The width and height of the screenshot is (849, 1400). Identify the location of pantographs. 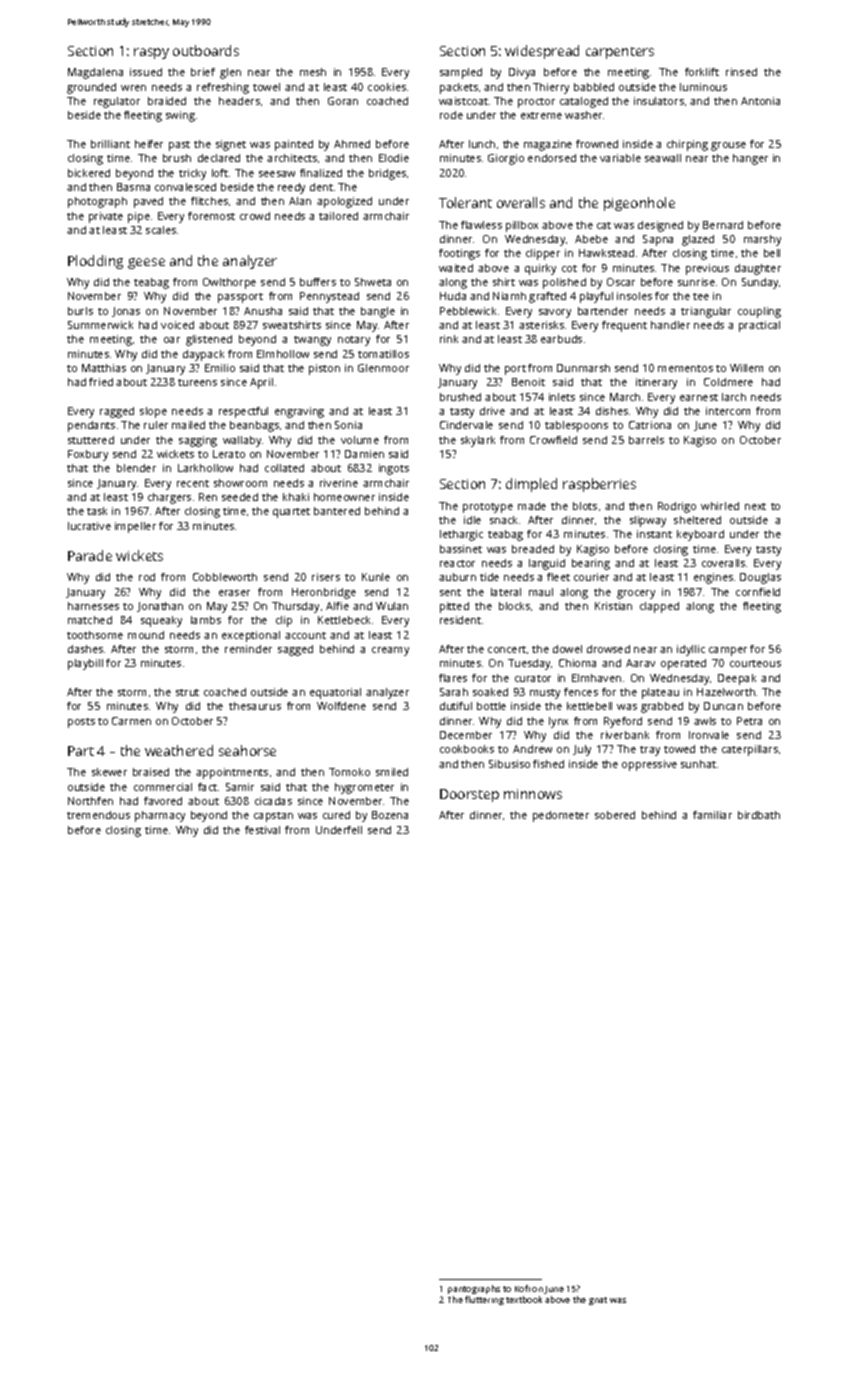
(474, 1289).
